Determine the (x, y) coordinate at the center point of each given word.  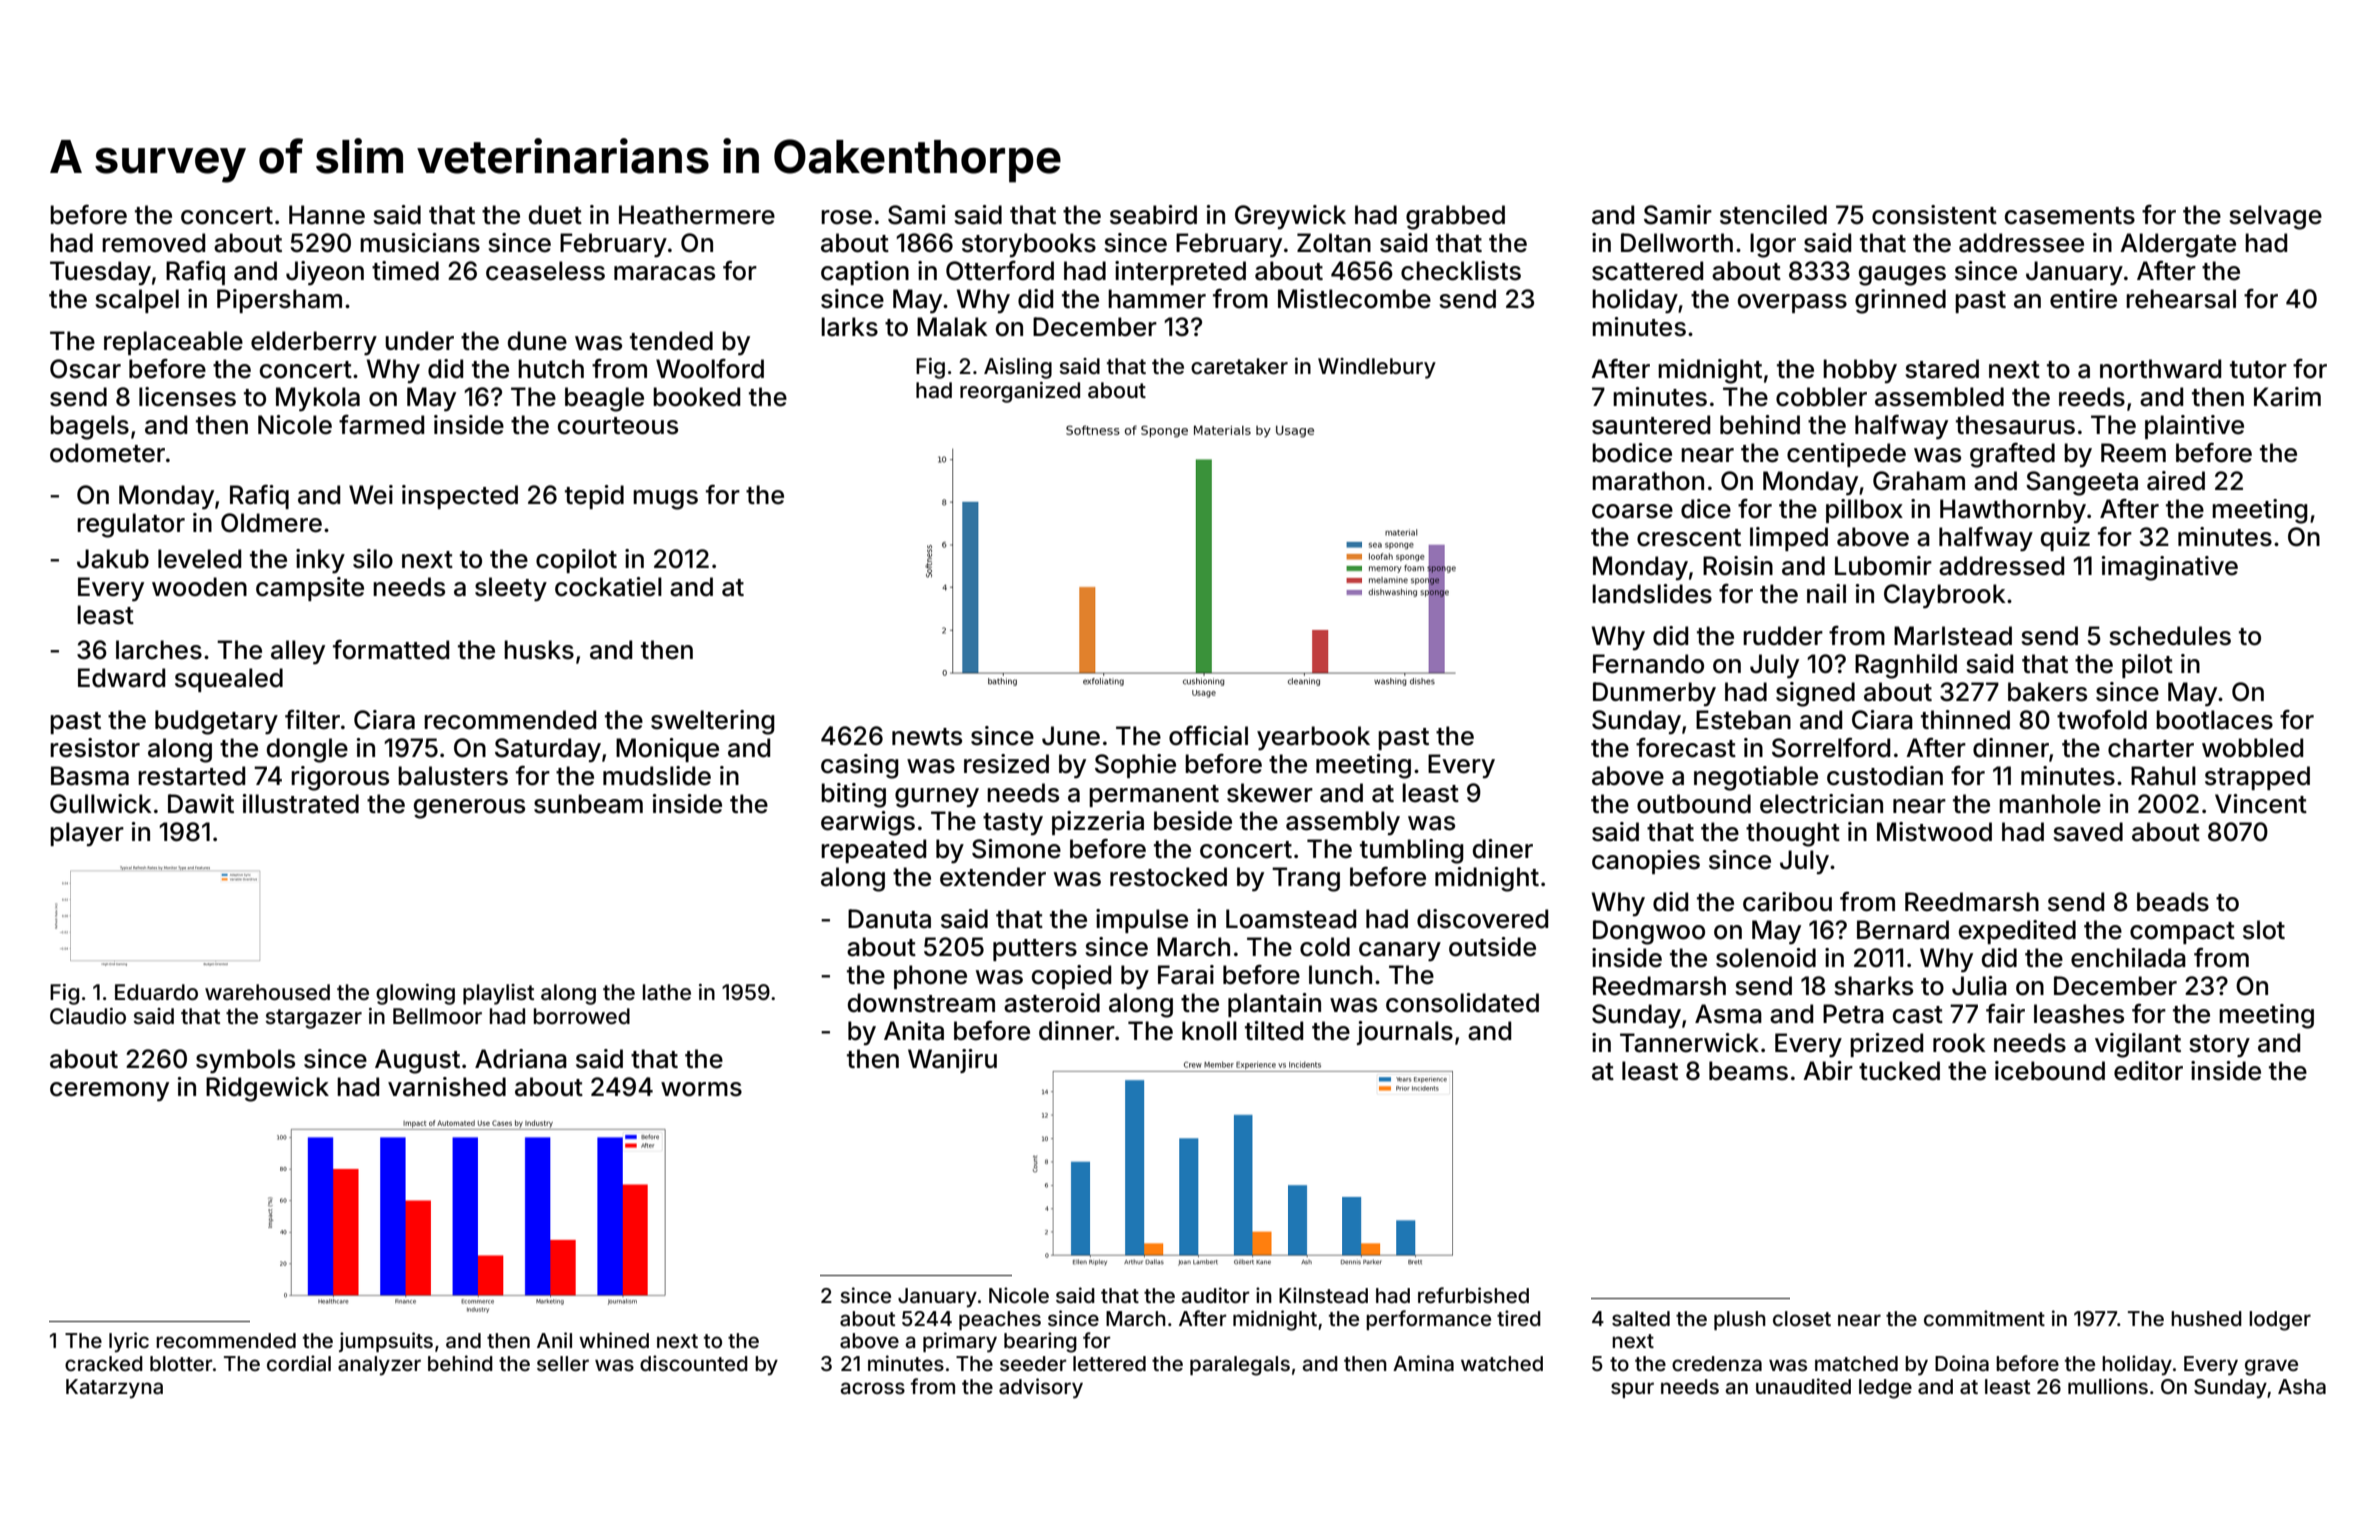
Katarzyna (114, 1389)
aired (2176, 481)
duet (555, 215)
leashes (2079, 1014)
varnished (447, 1087)
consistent (1934, 215)
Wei (371, 495)
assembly (1343, 823)
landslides (1652, 594)
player (87, 834)
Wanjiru (952, 1061)
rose (846, 217)
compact (2182, 933)
